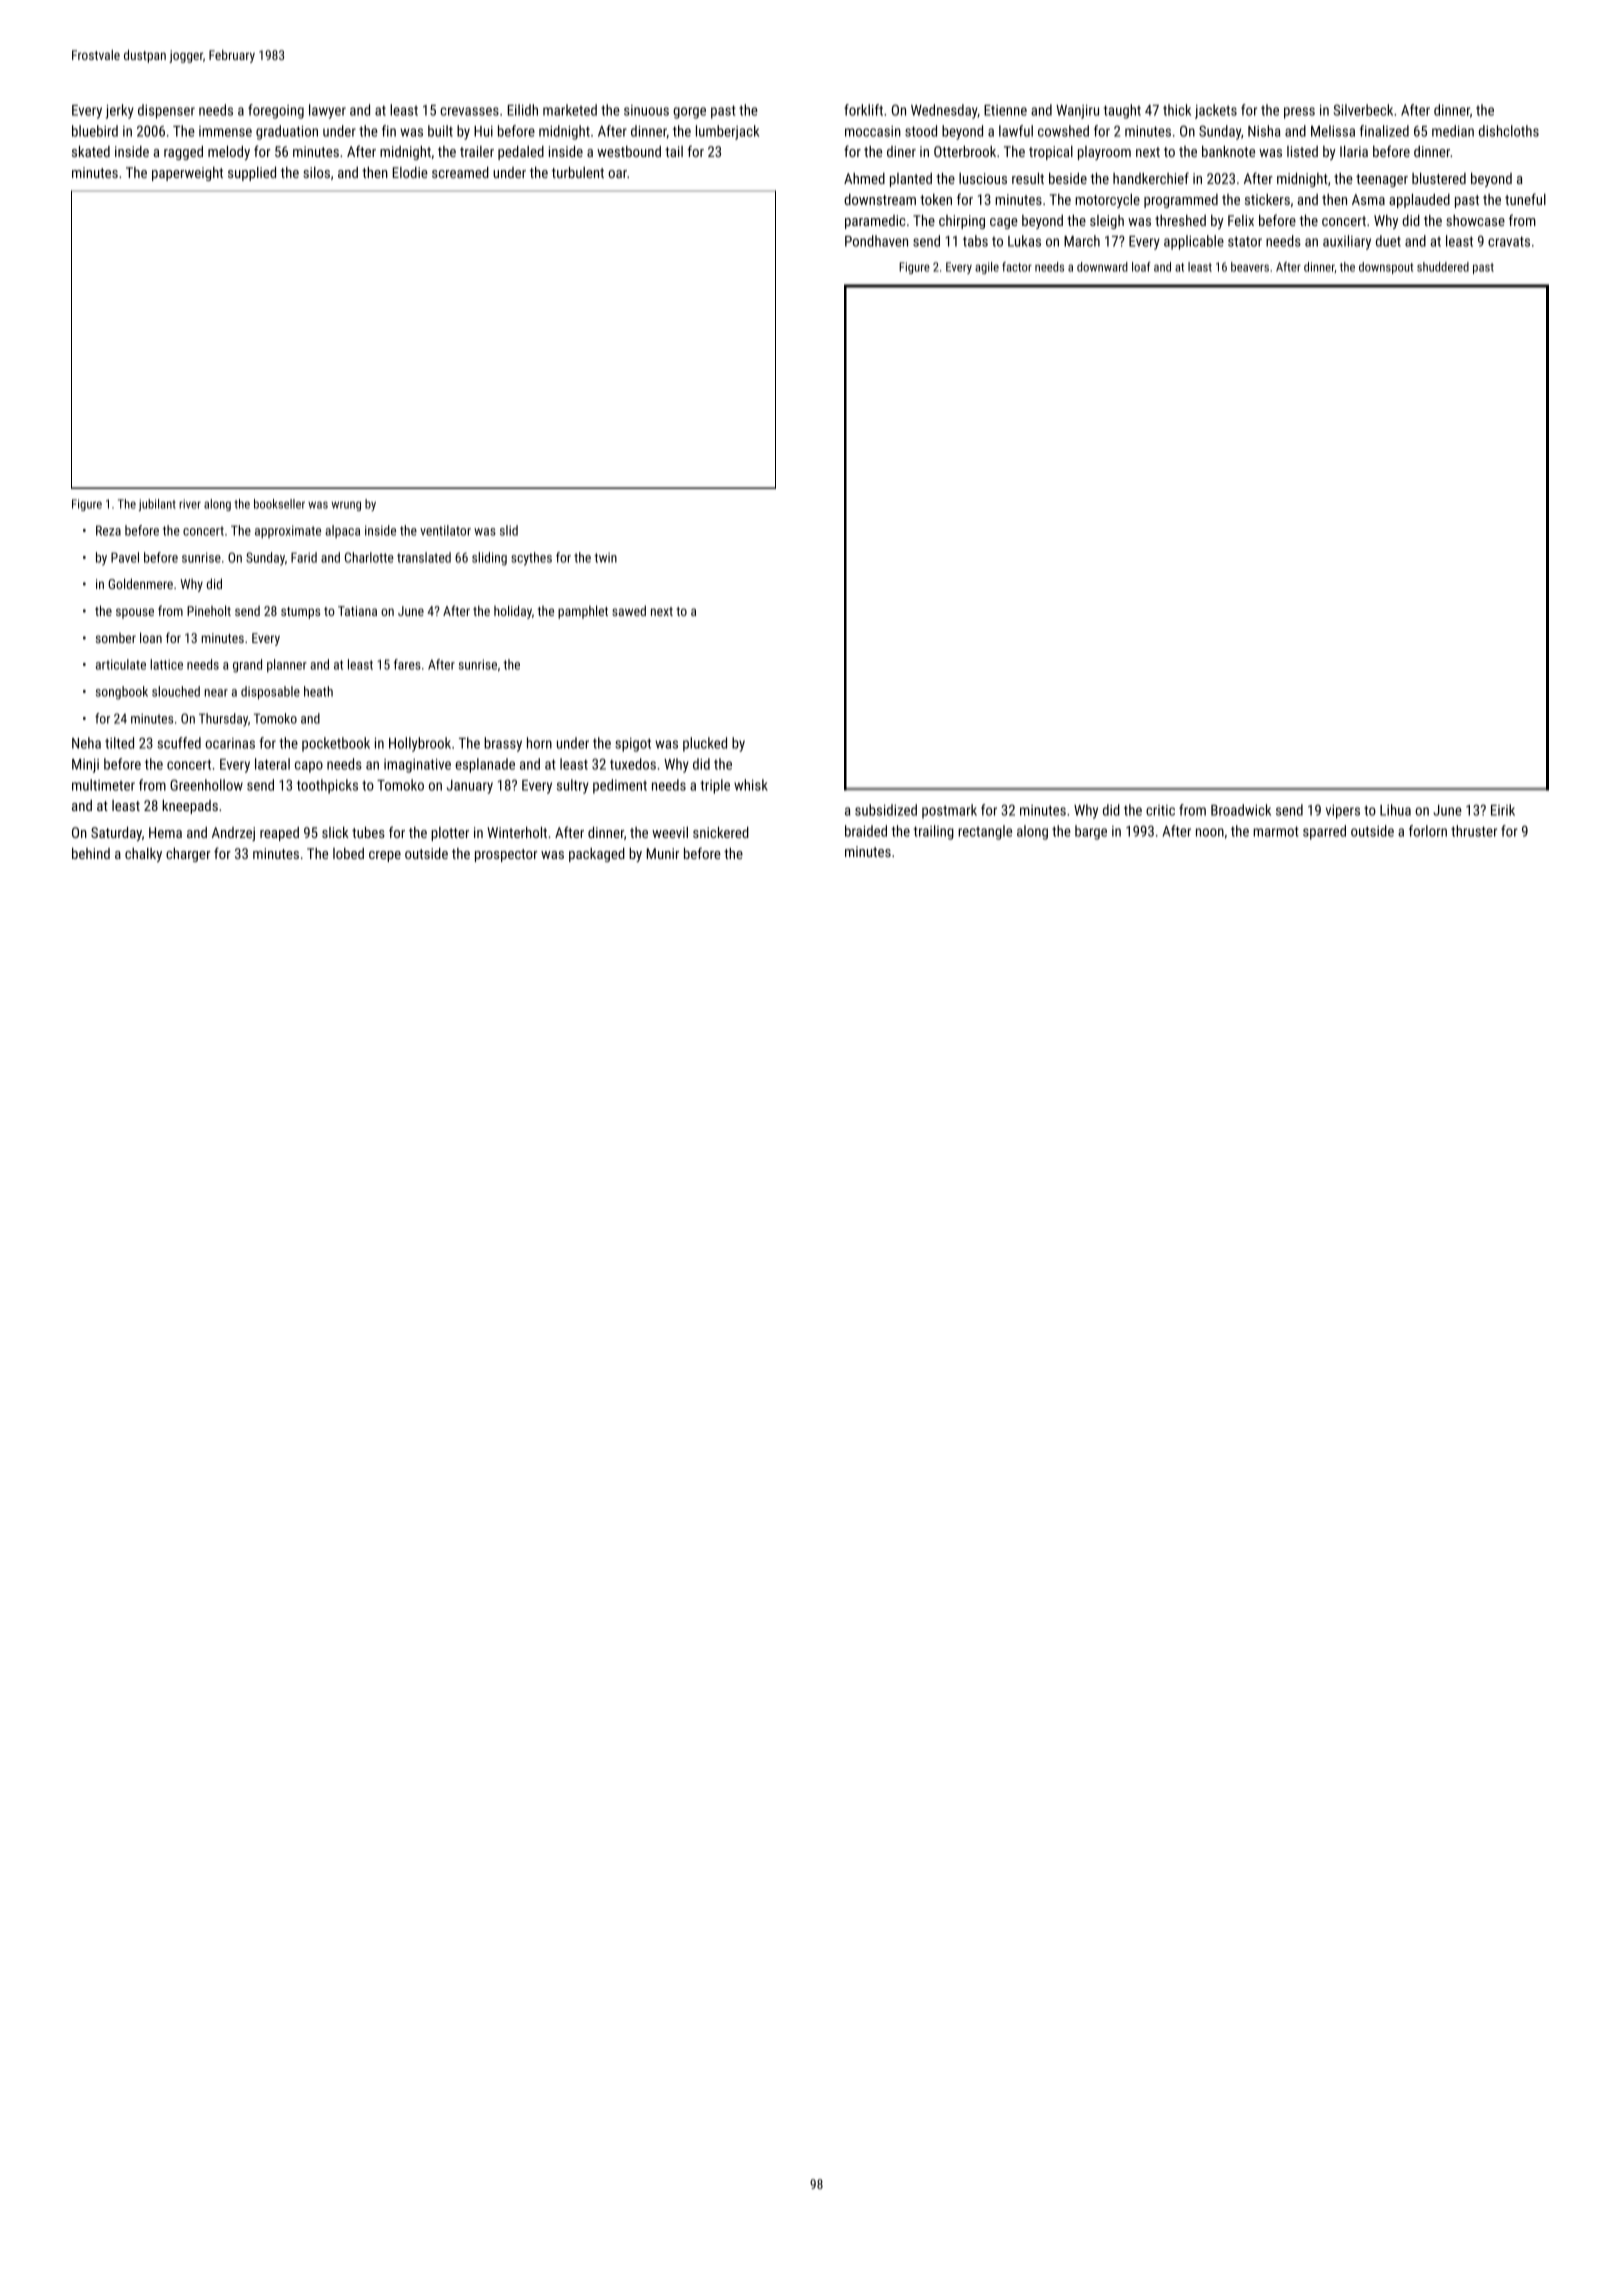  What do you see at coordinates (1395, 810) in the document?
I see `Lihua` at bounding box center [1395, 810].
